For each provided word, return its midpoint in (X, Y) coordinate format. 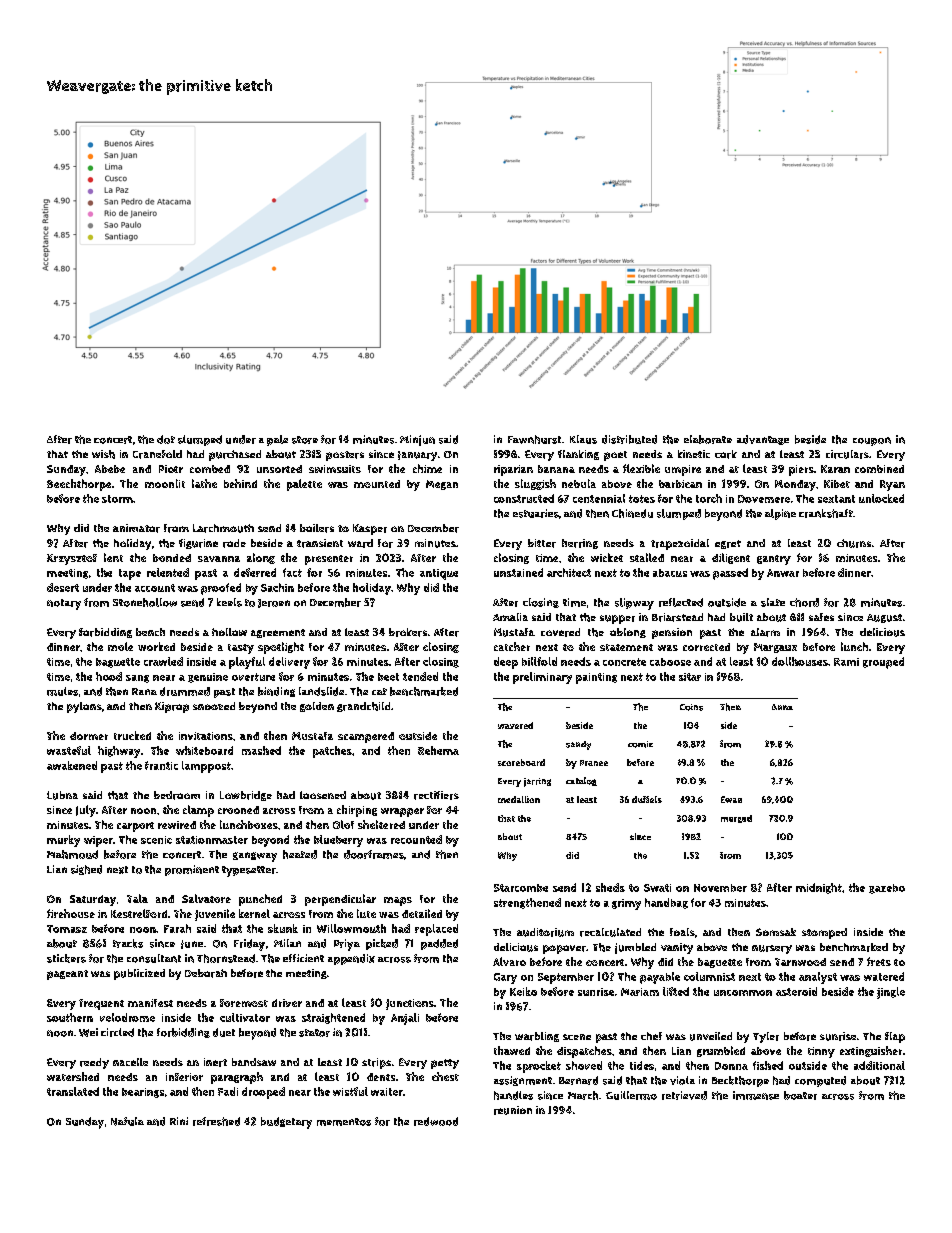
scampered (366, 737)
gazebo (887, 889)
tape (130, 574)
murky (63, 841)
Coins (691, 707)
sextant (836, 499)
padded (439, 944)
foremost (244, 1003)
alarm (765, 632)
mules (62, 691)
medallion (519, 799)
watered (884, 976)
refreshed (216, 1121)
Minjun (417, 440)
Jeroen (274, 603)
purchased (235, 455)
